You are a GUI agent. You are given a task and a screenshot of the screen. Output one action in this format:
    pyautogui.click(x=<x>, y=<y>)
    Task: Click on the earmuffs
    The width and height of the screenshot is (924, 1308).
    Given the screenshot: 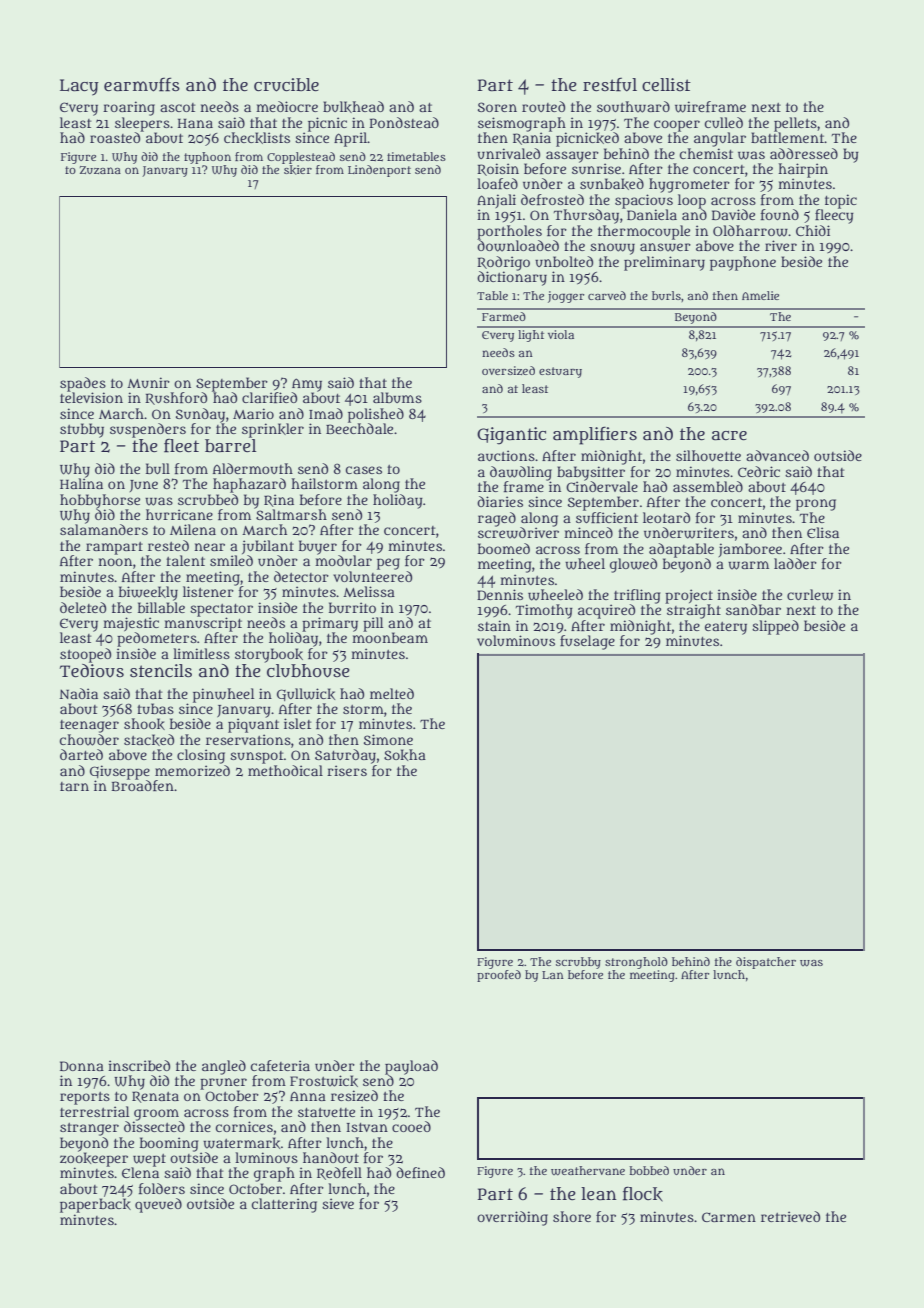 What is the action you would take?
    pyautogui.click(x=142, y=84)
